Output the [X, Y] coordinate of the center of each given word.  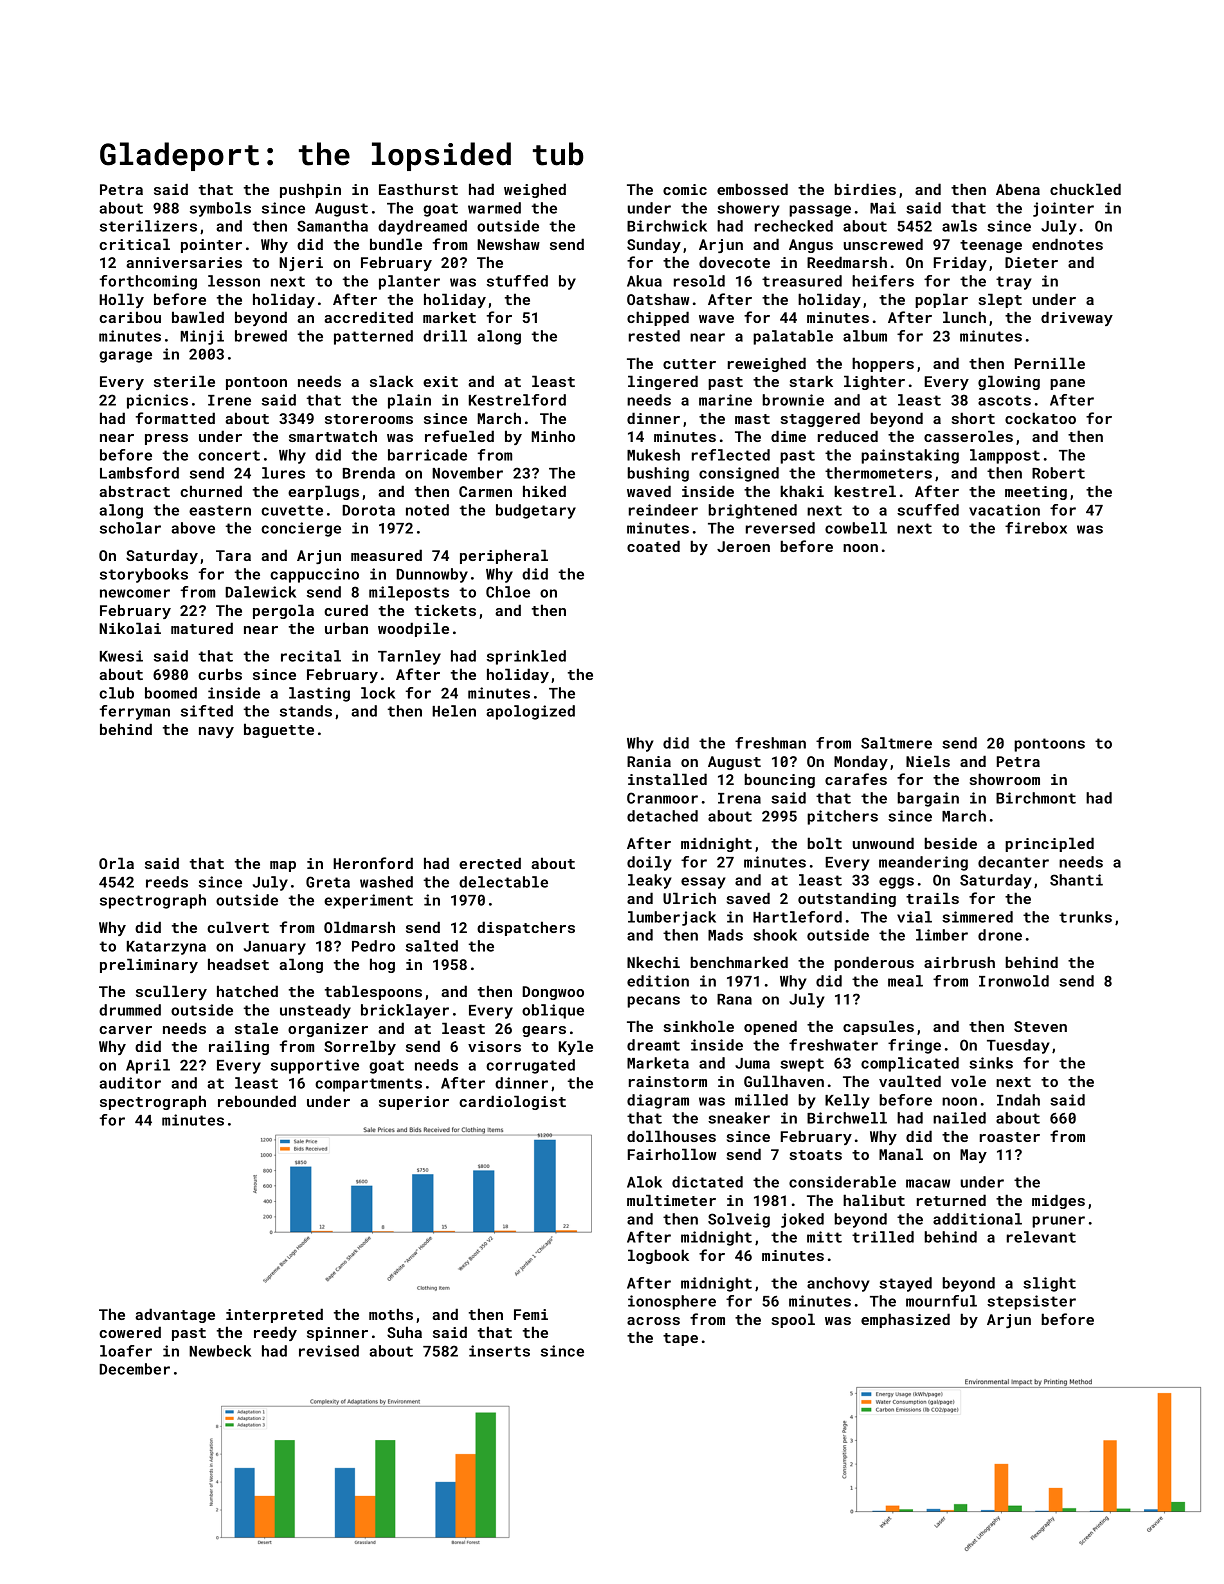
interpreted [274, 1315]
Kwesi [121, 656]
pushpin [310, 190]
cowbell [856, 528]
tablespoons [373, 992]
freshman [770, 743]
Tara [233, 555]
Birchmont [1036, 798]
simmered [977, 917]
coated [653, 546]
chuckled [1085, 189]
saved [748, 898]
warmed [494, 208]
